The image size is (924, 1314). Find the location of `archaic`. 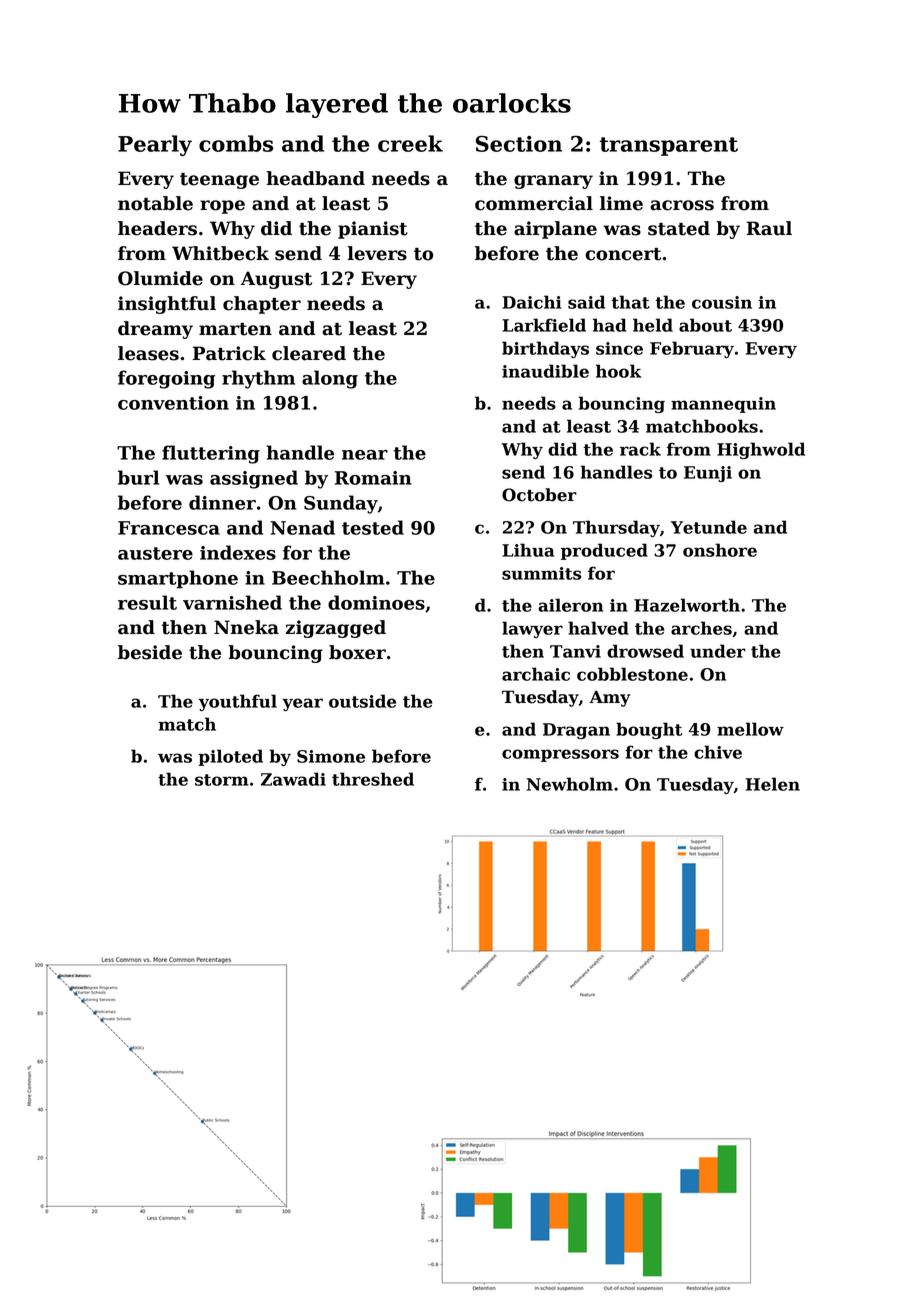

archaic is located at coordinates (536, 674).
